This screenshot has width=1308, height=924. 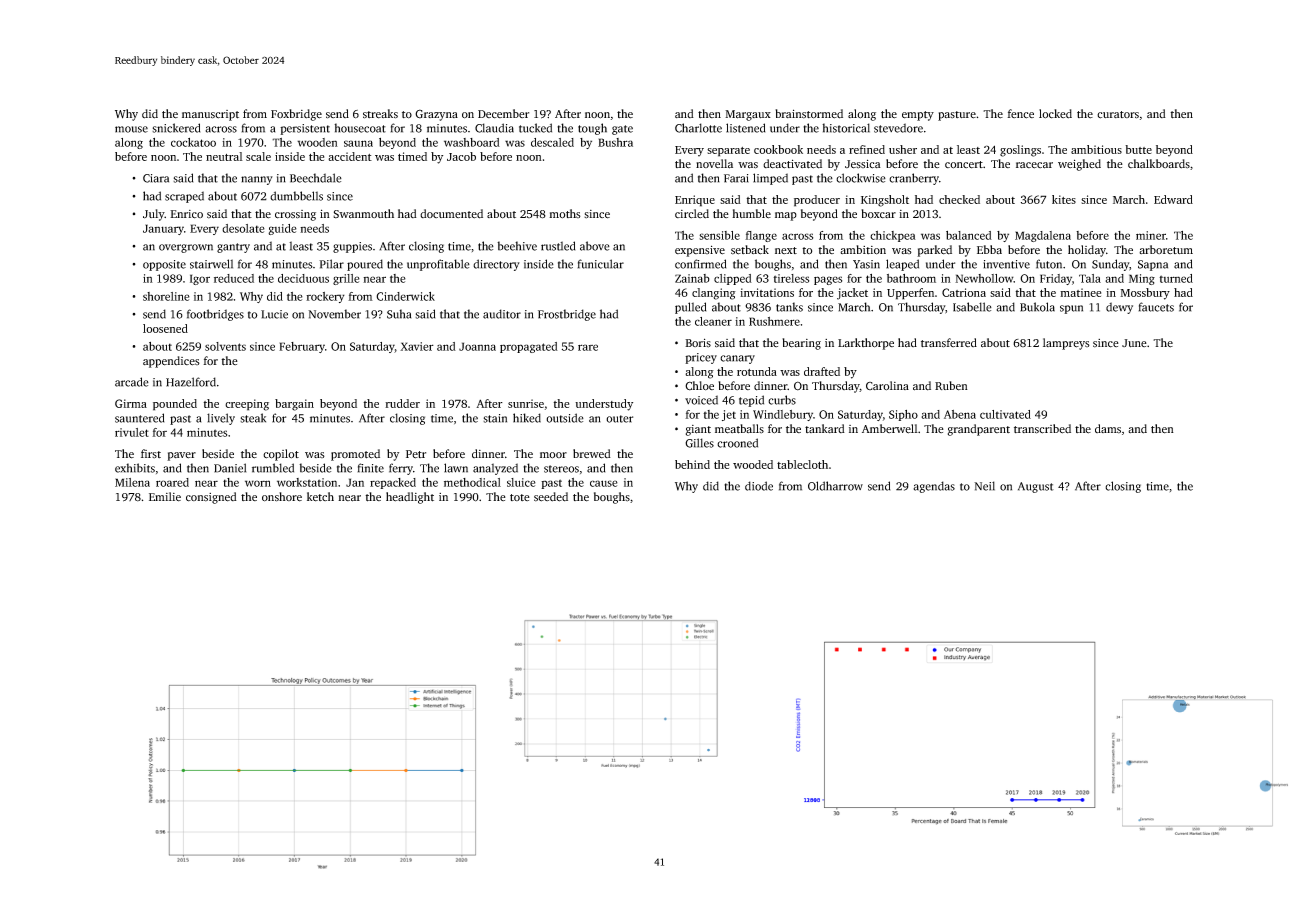 I want to click on Farai, so click(x=736, y=178).
